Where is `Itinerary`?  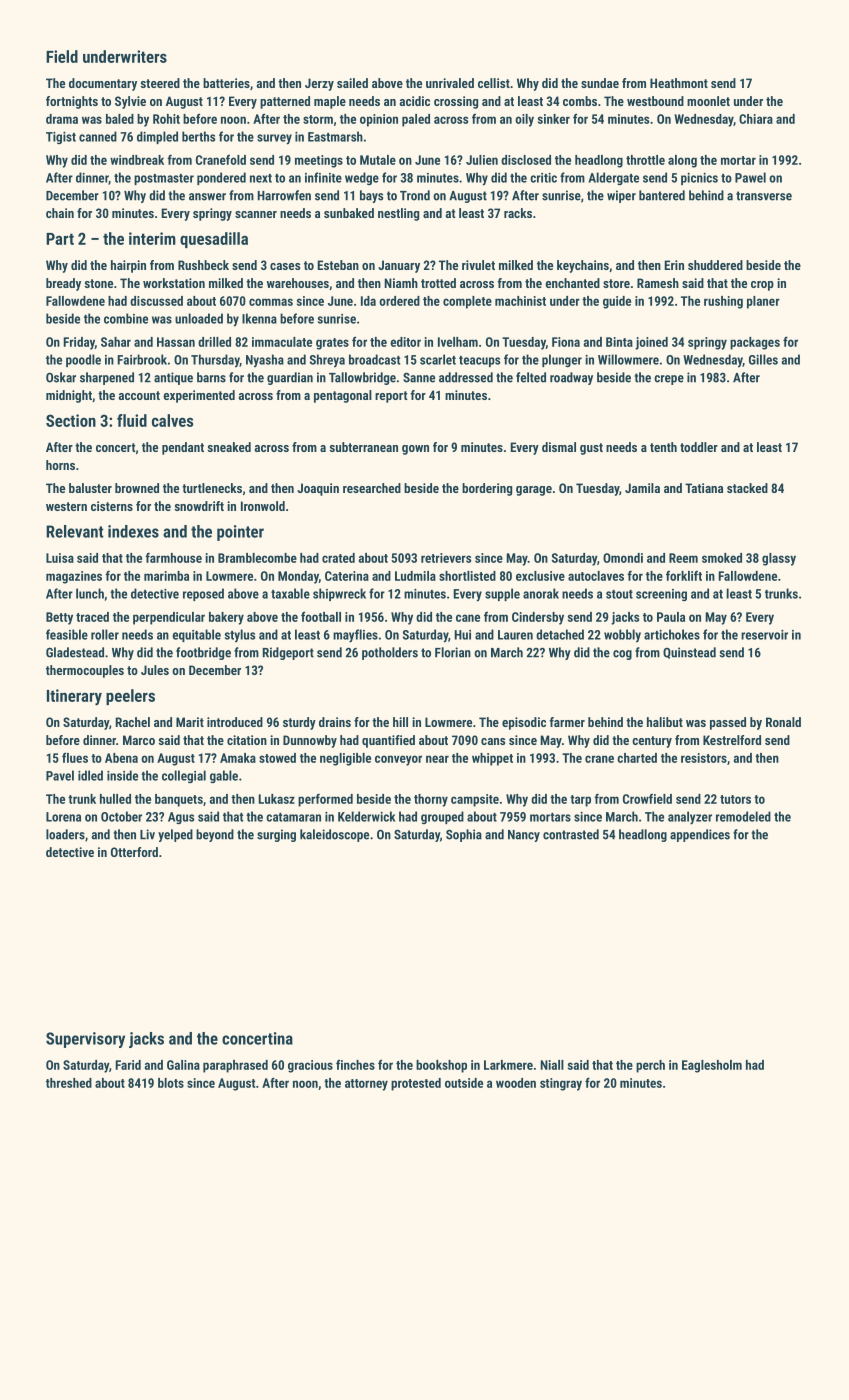
Itinerary is located at coordinates (74, 697).
